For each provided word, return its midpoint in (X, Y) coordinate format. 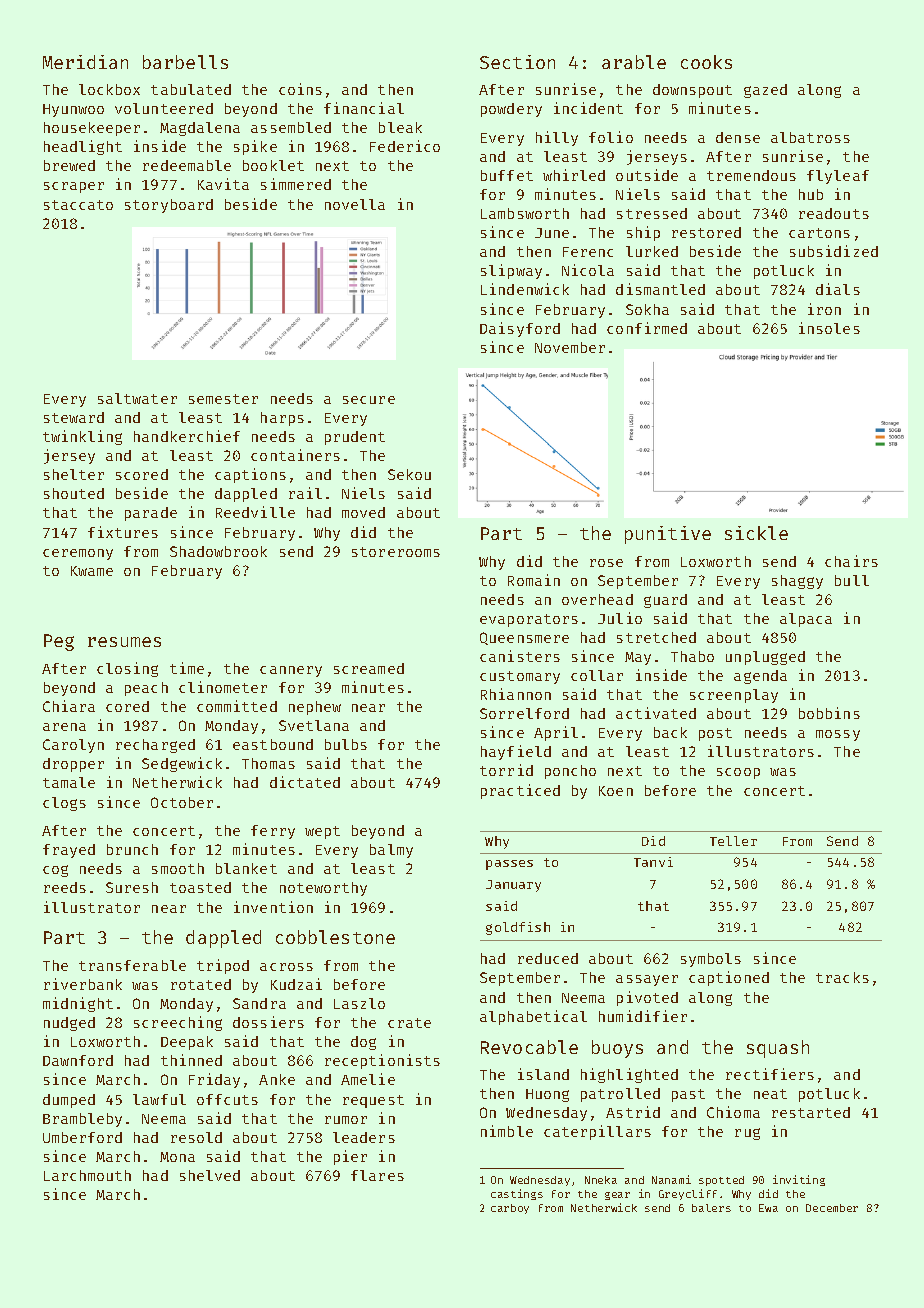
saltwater (137, 398)
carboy (510, 1209)
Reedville (255, 512)
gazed (765, 91)
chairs (851, 561)
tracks (842, 977)
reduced (548, 958)
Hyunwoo (73, 110)
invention (273, 907)
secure (369, 400)
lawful (159, 1099)
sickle (756, 533)
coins (300, 89)
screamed (369, 668)
